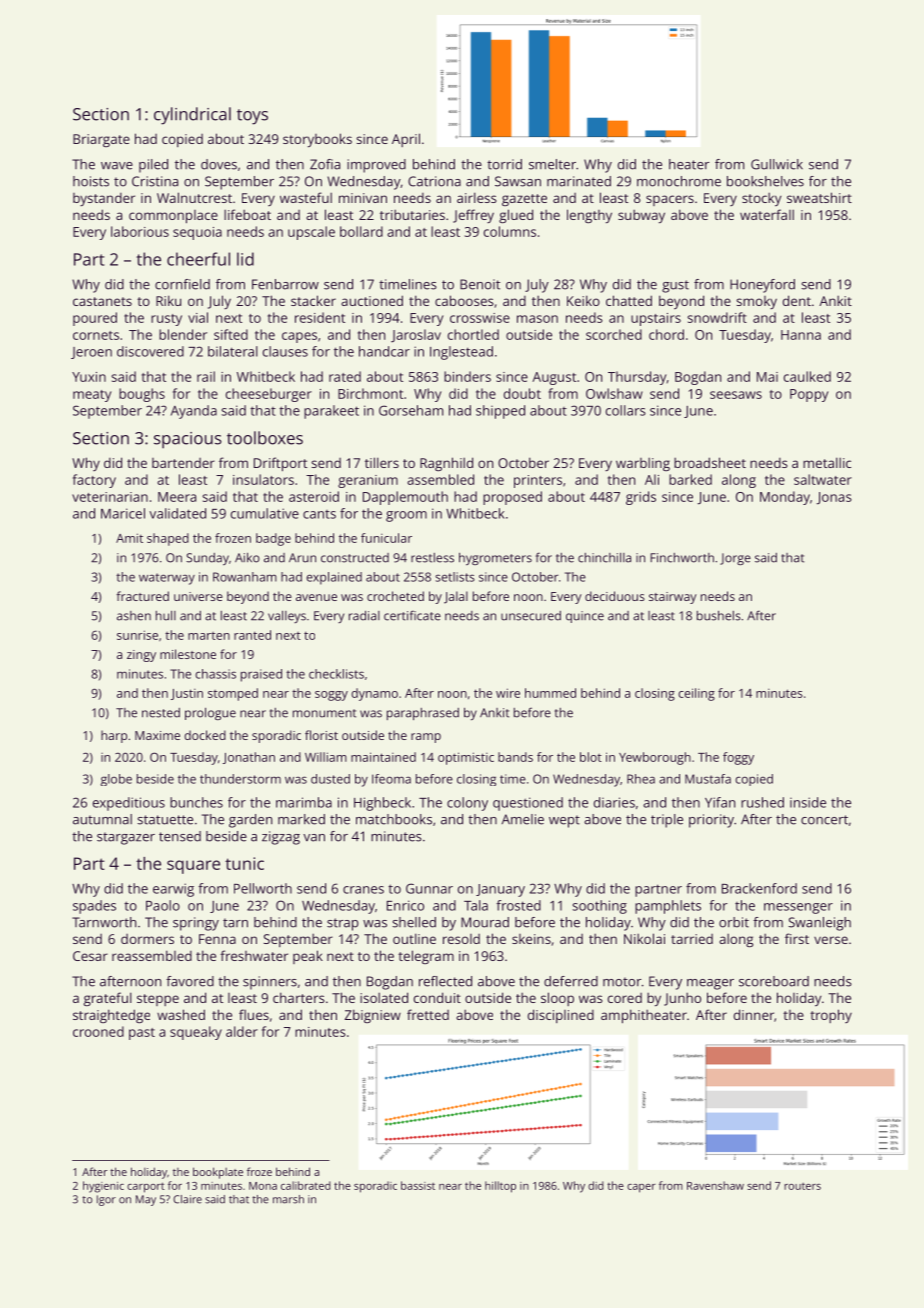 The image size is (924, 1308). Describe the element at coordinates (418, 1185) in the screenshot. I see `bassist` at that location.
